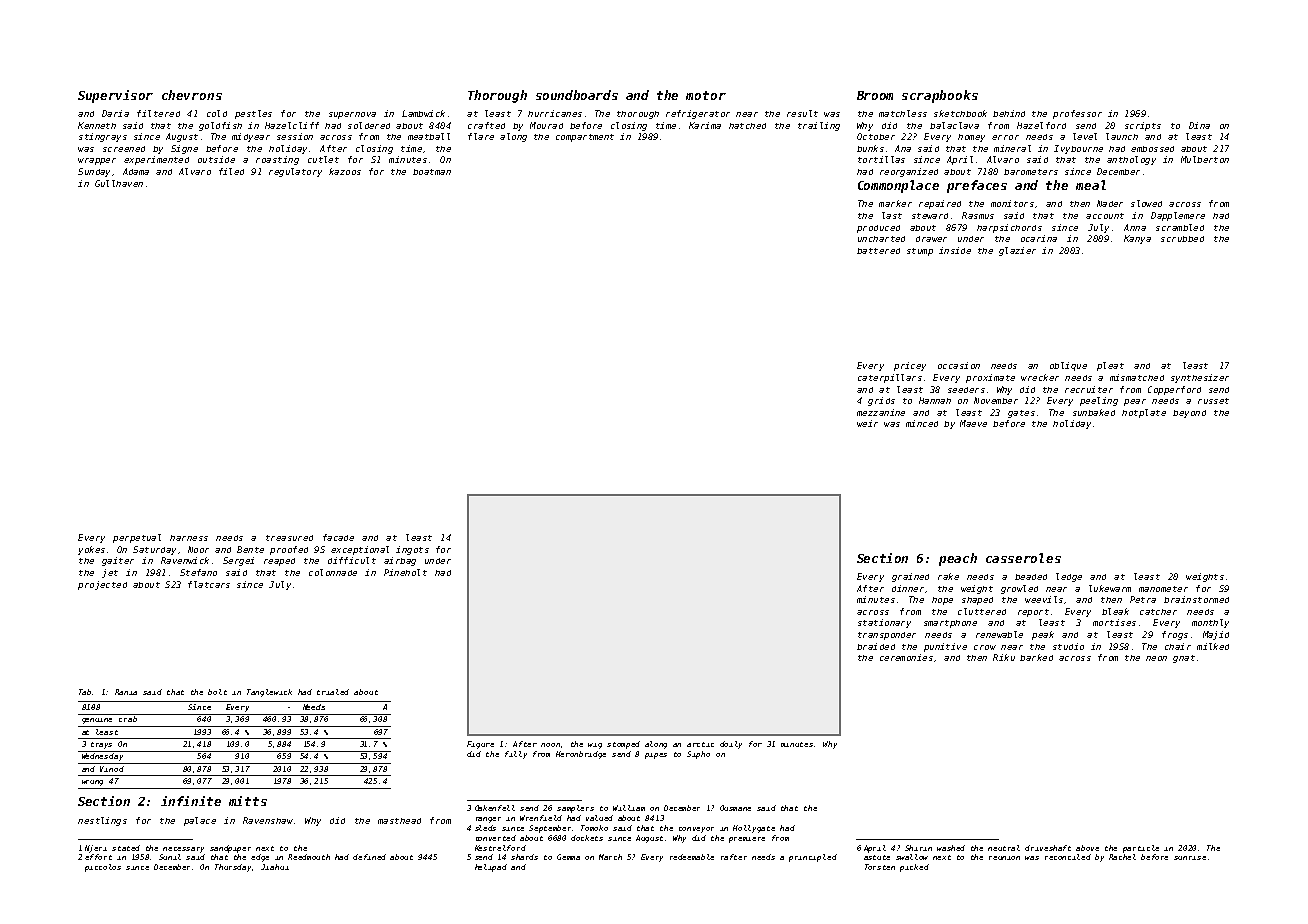  I want to click on Jiahui, so click(275, 867).
